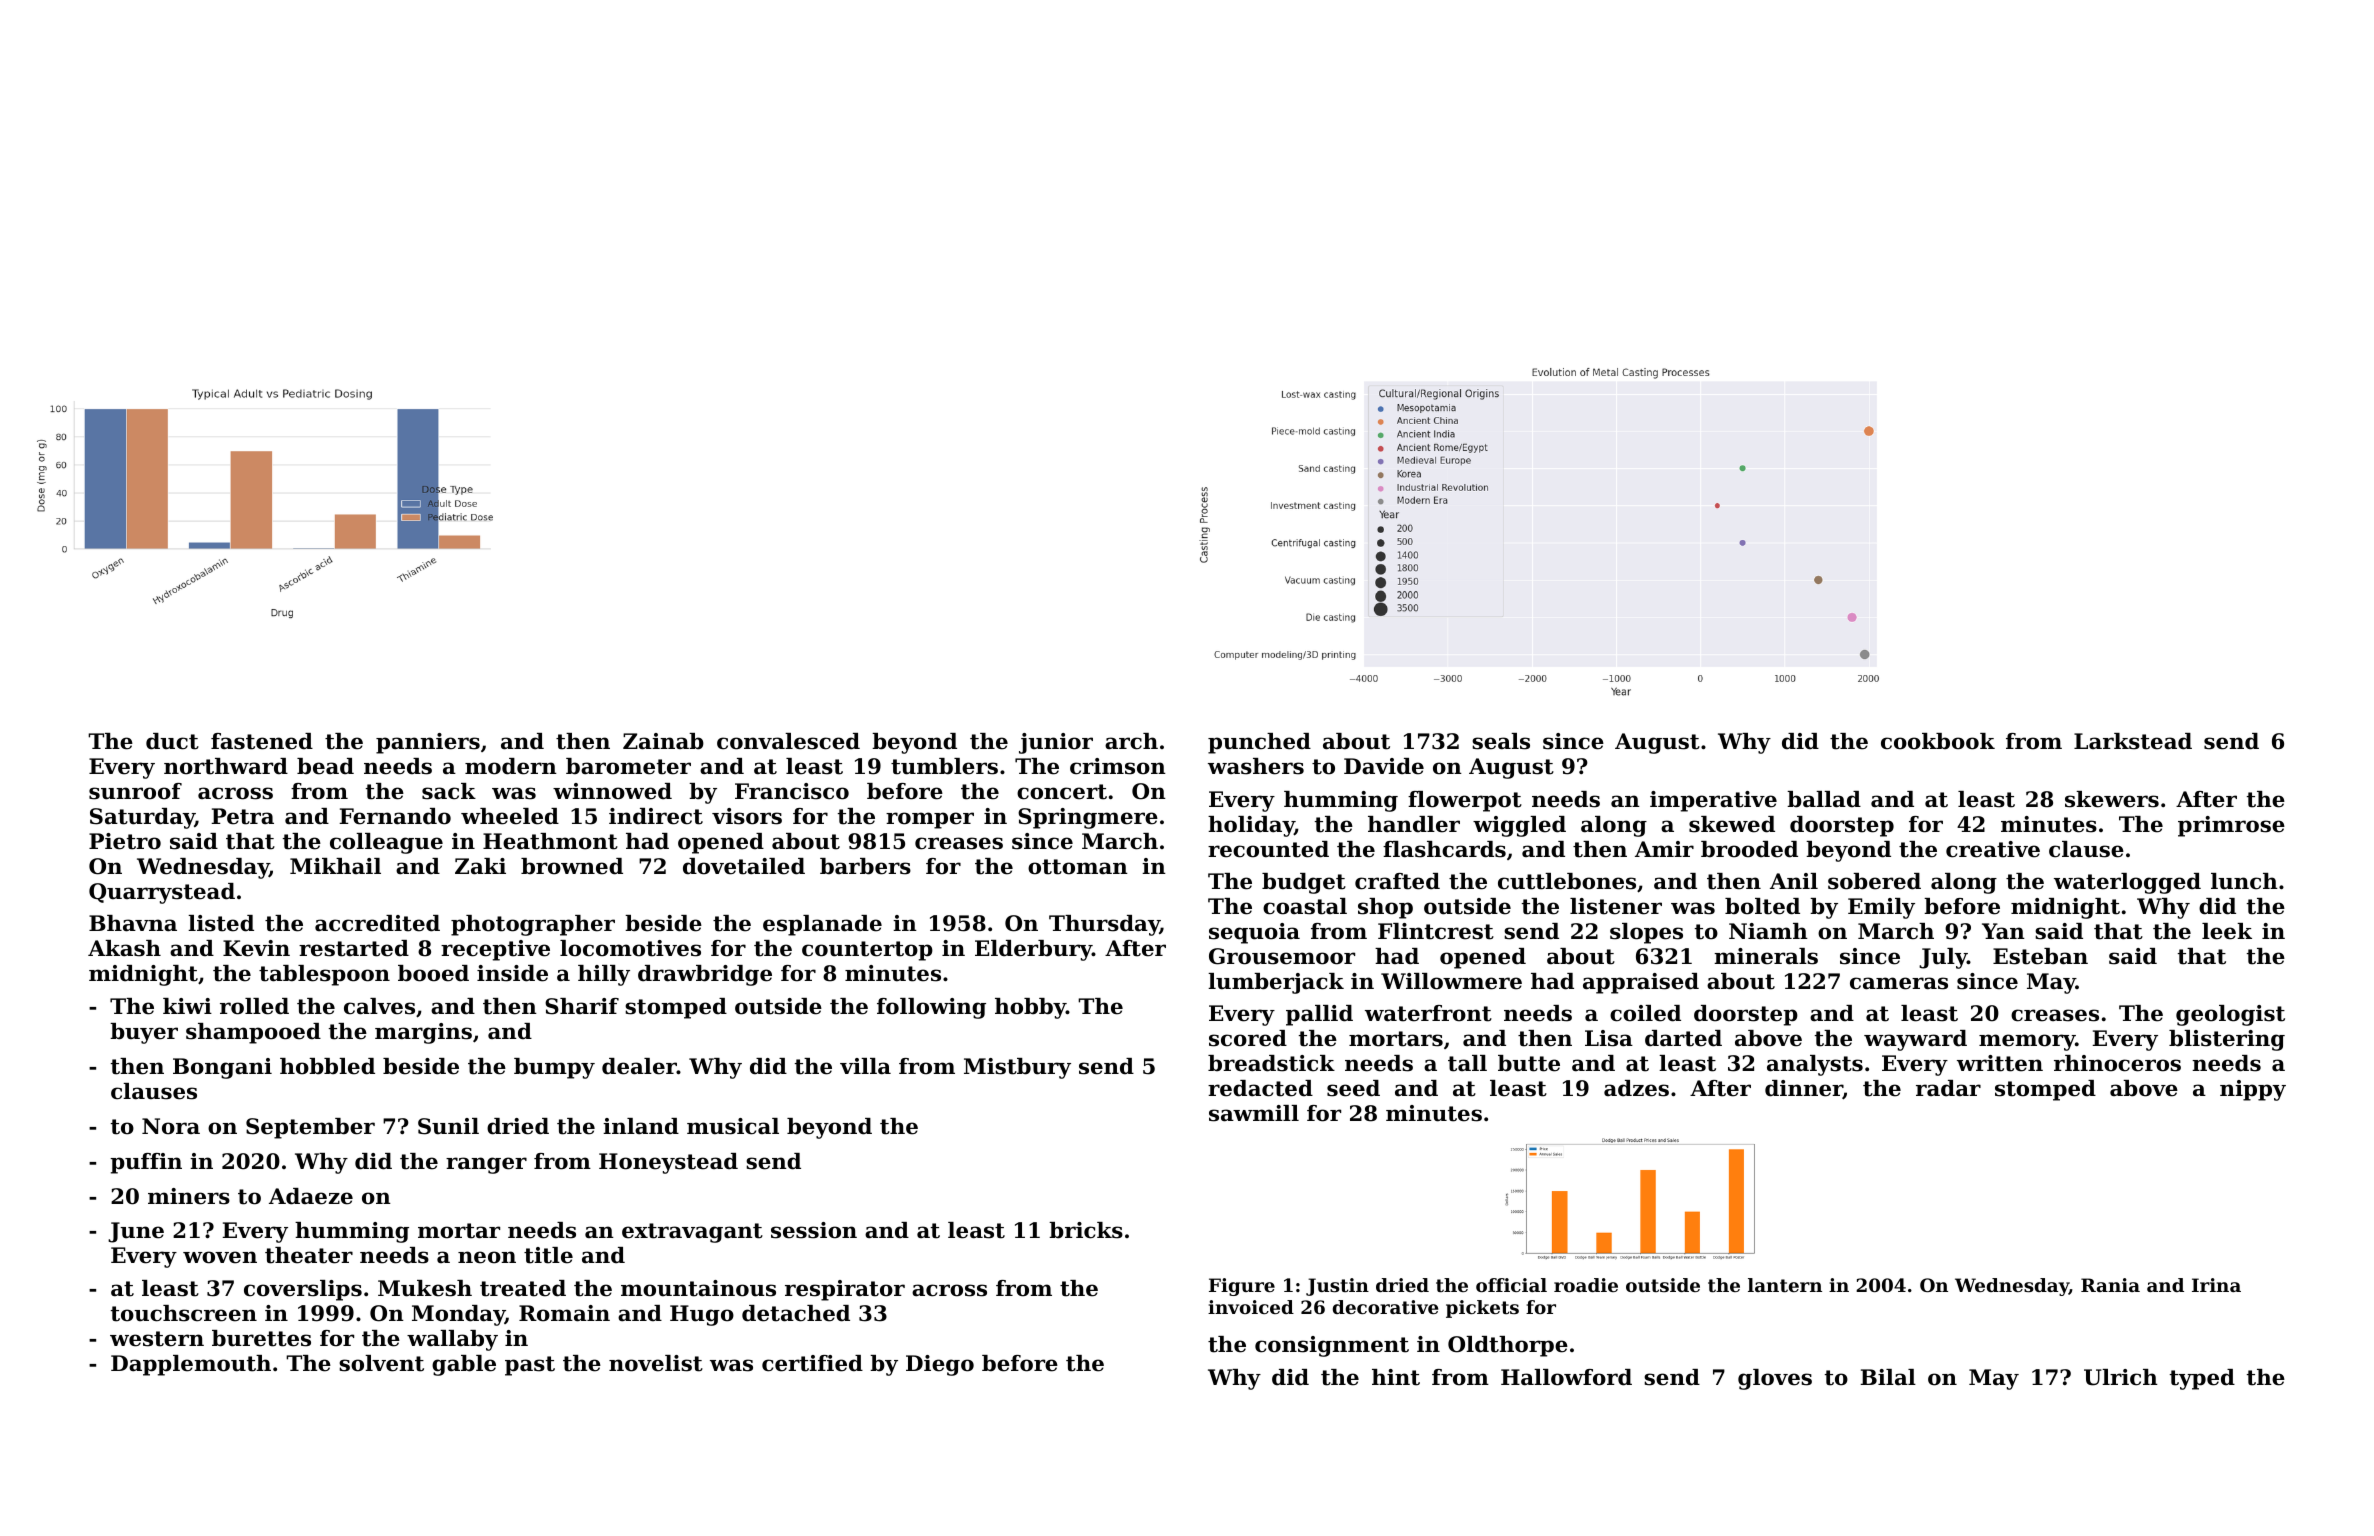 This document has width=2374, height=1536. I want to click on burettes, so click(261, 1338).
